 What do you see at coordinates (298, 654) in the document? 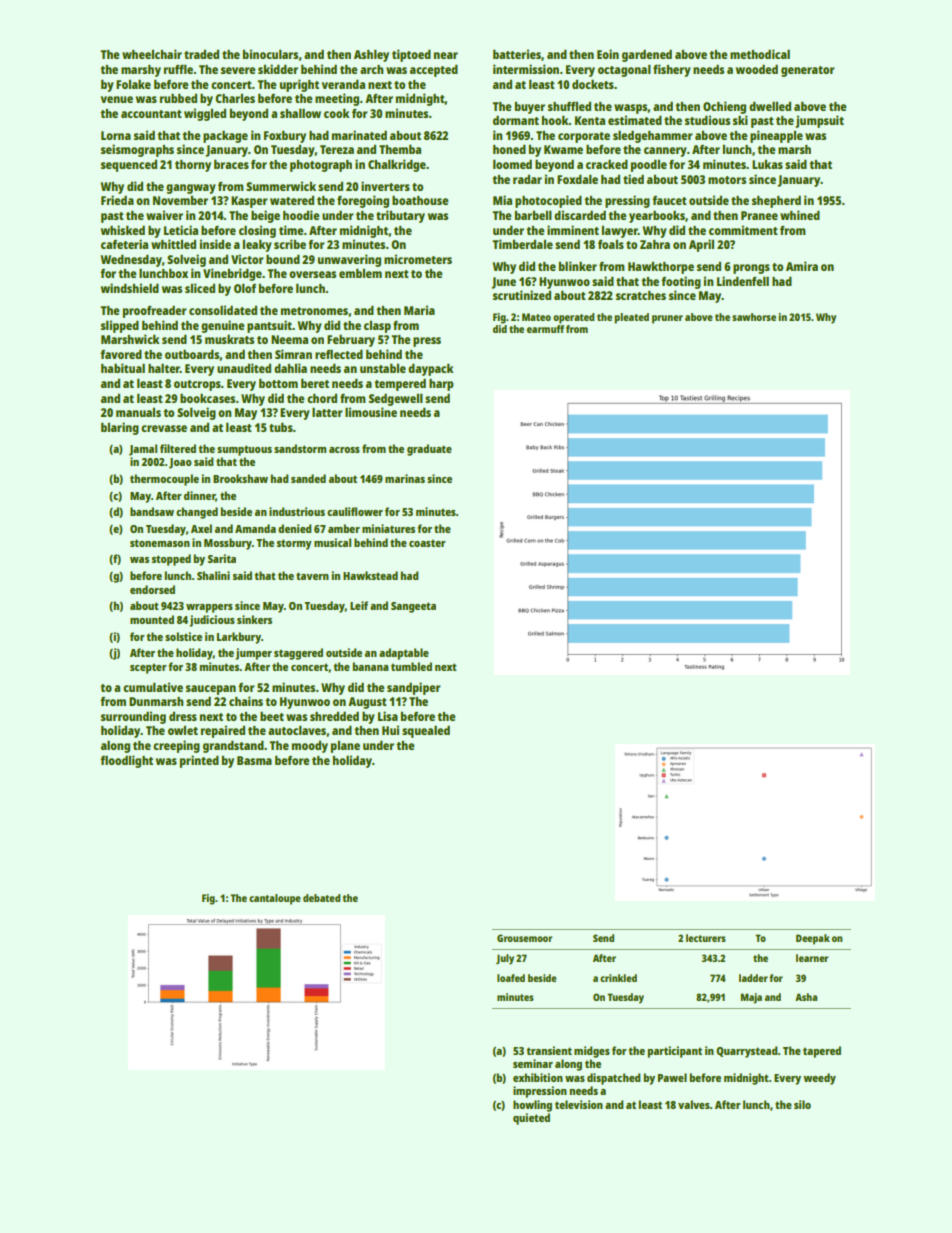
I see `staggered` at bounding box center [298, 654].
